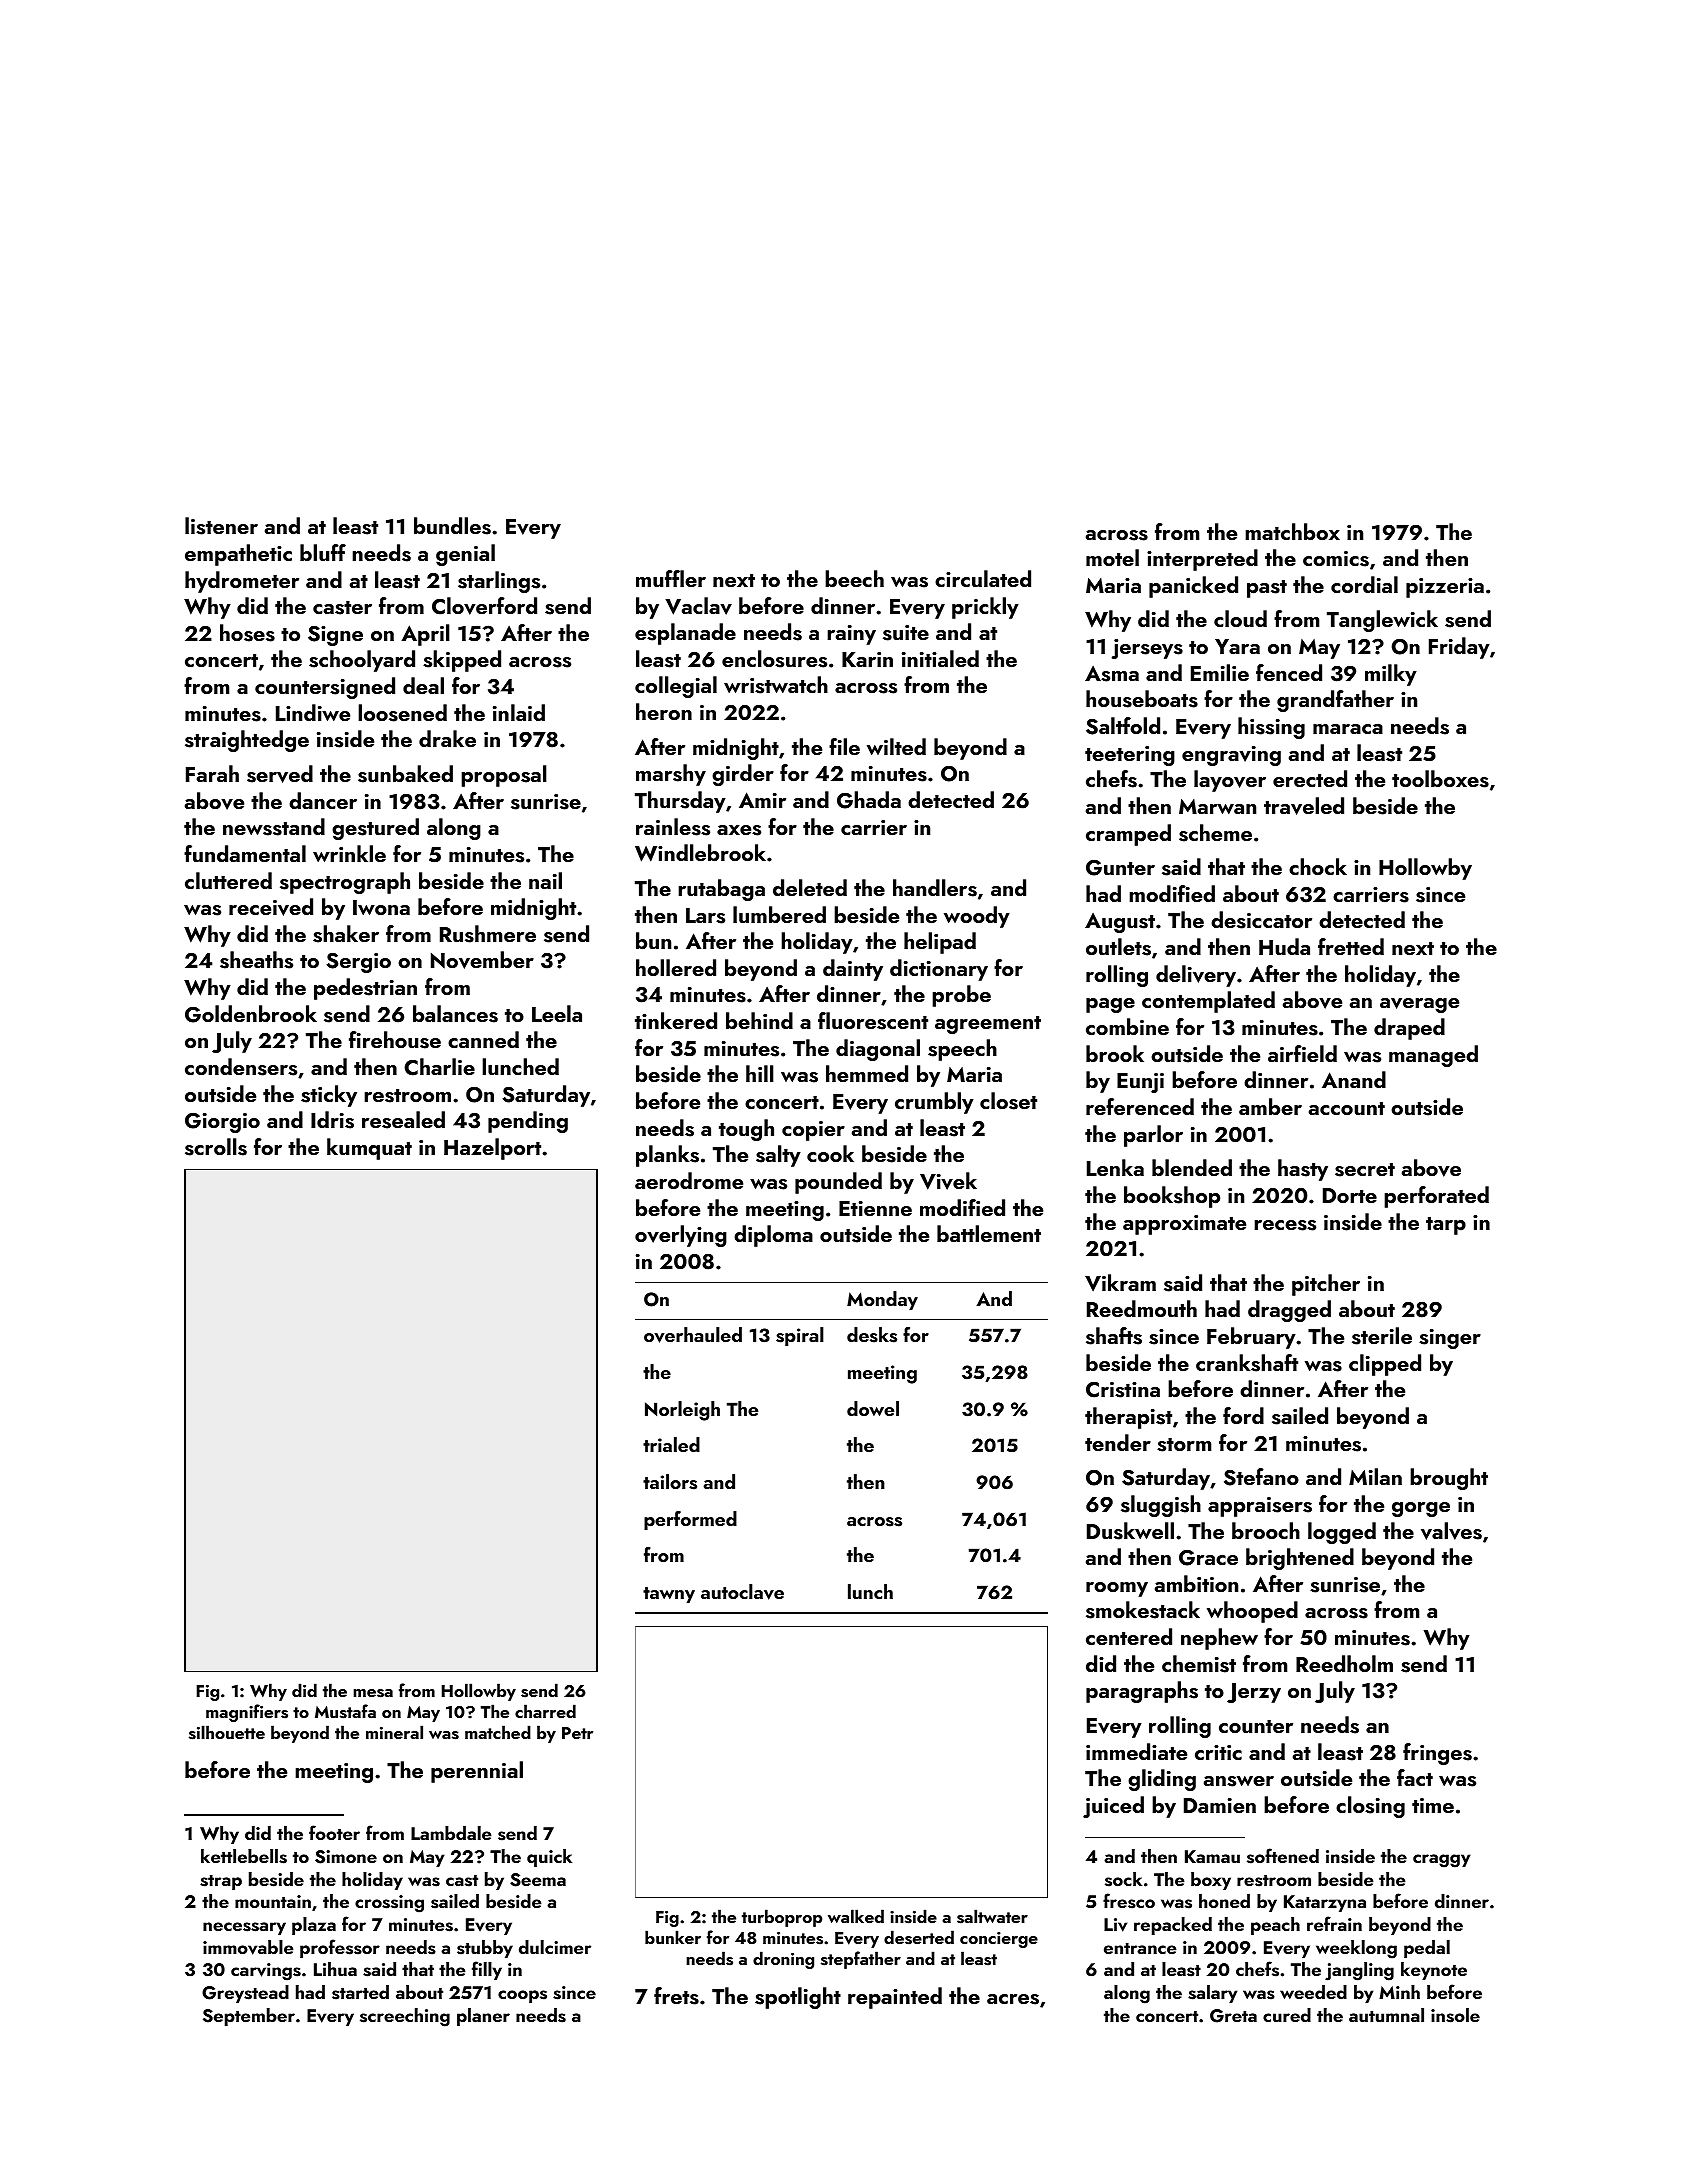 Image resolution: width=1683 pixels, height=2178 pixels. What do you see at coordinates (247, 633) in the image?
I see `hoses` at bounding box center [247, 633].
